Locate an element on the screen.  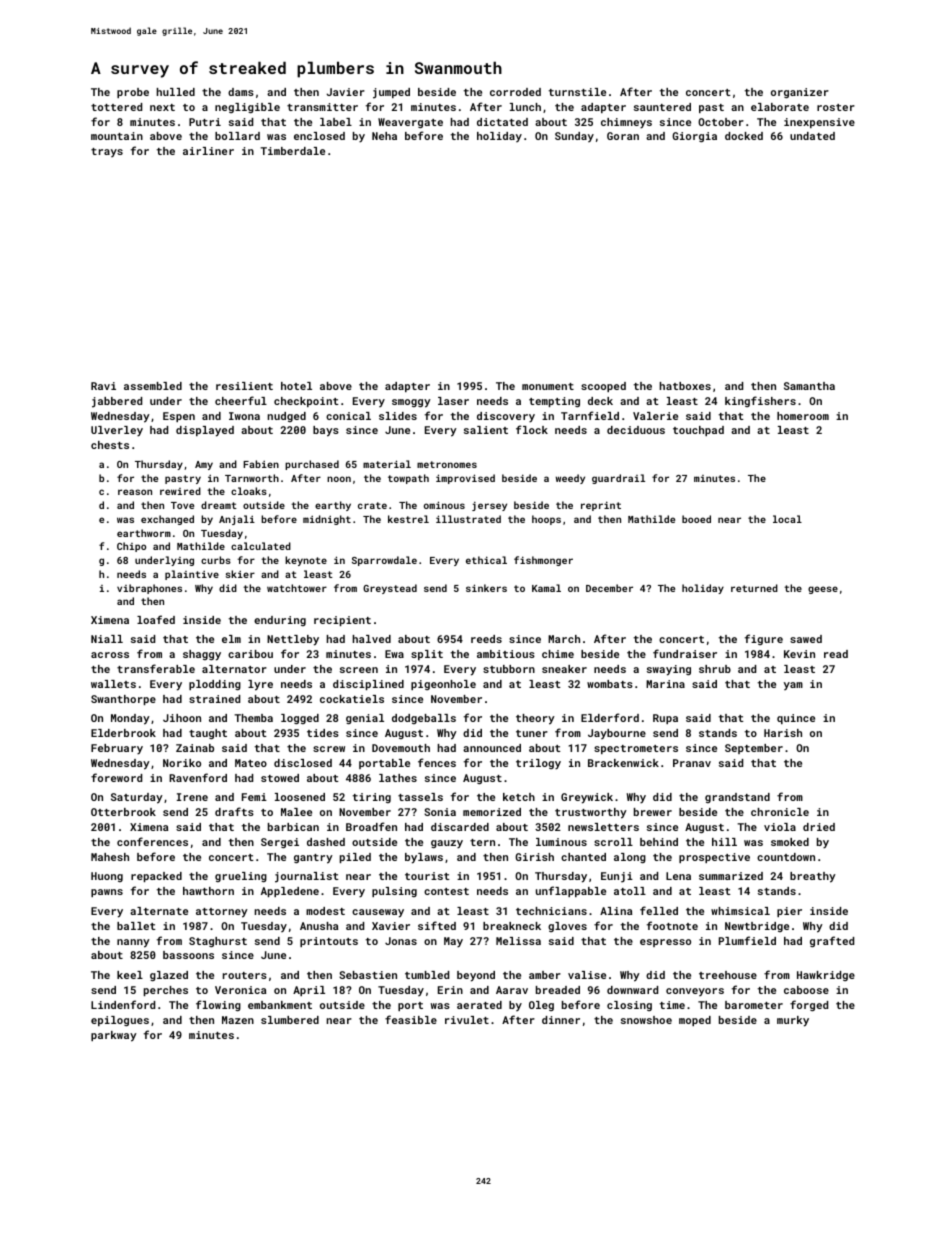
fishmonger is located at coordinates (543, 561).
